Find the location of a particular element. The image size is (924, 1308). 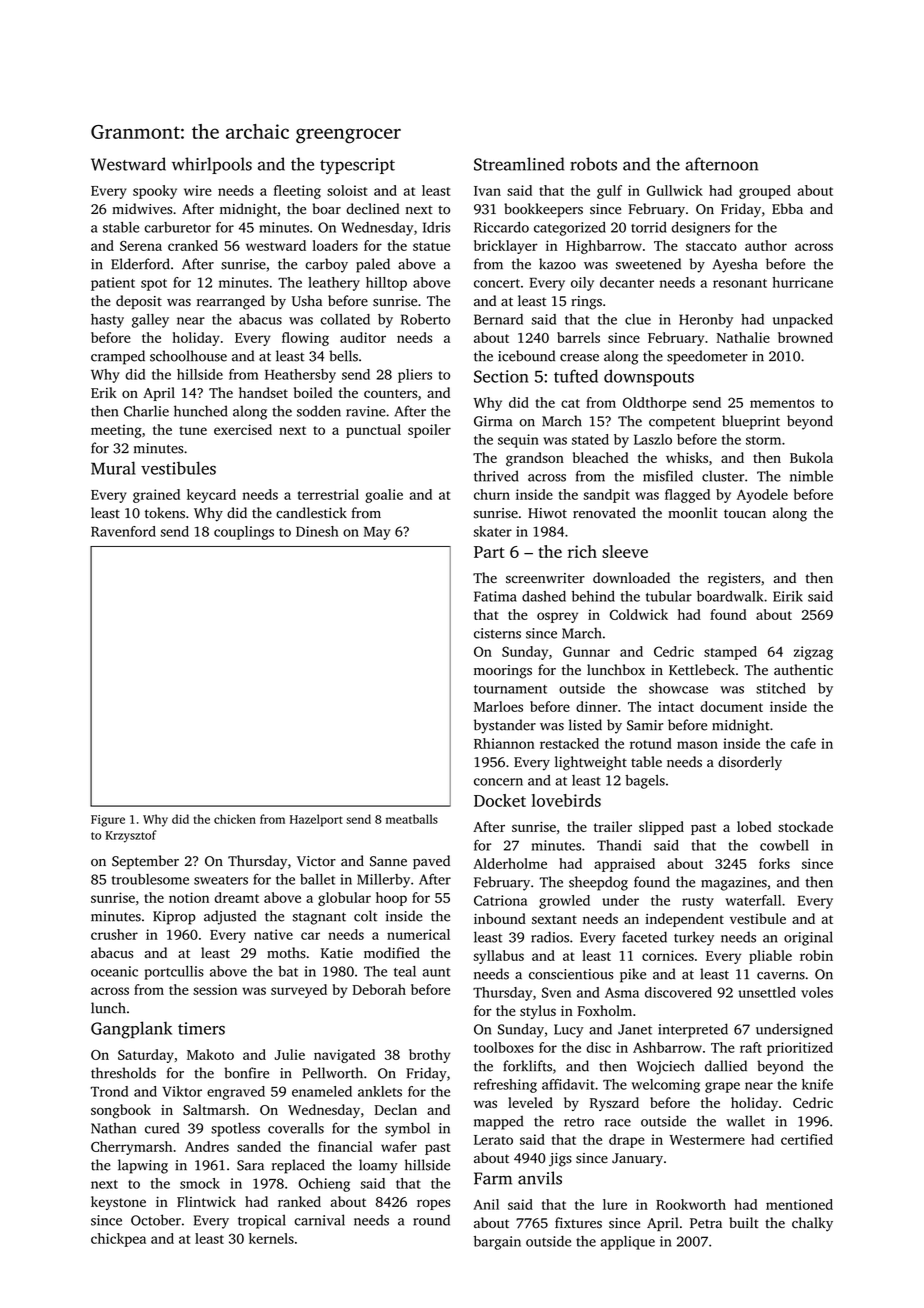

stitched is located at coordinates (781, 688).
